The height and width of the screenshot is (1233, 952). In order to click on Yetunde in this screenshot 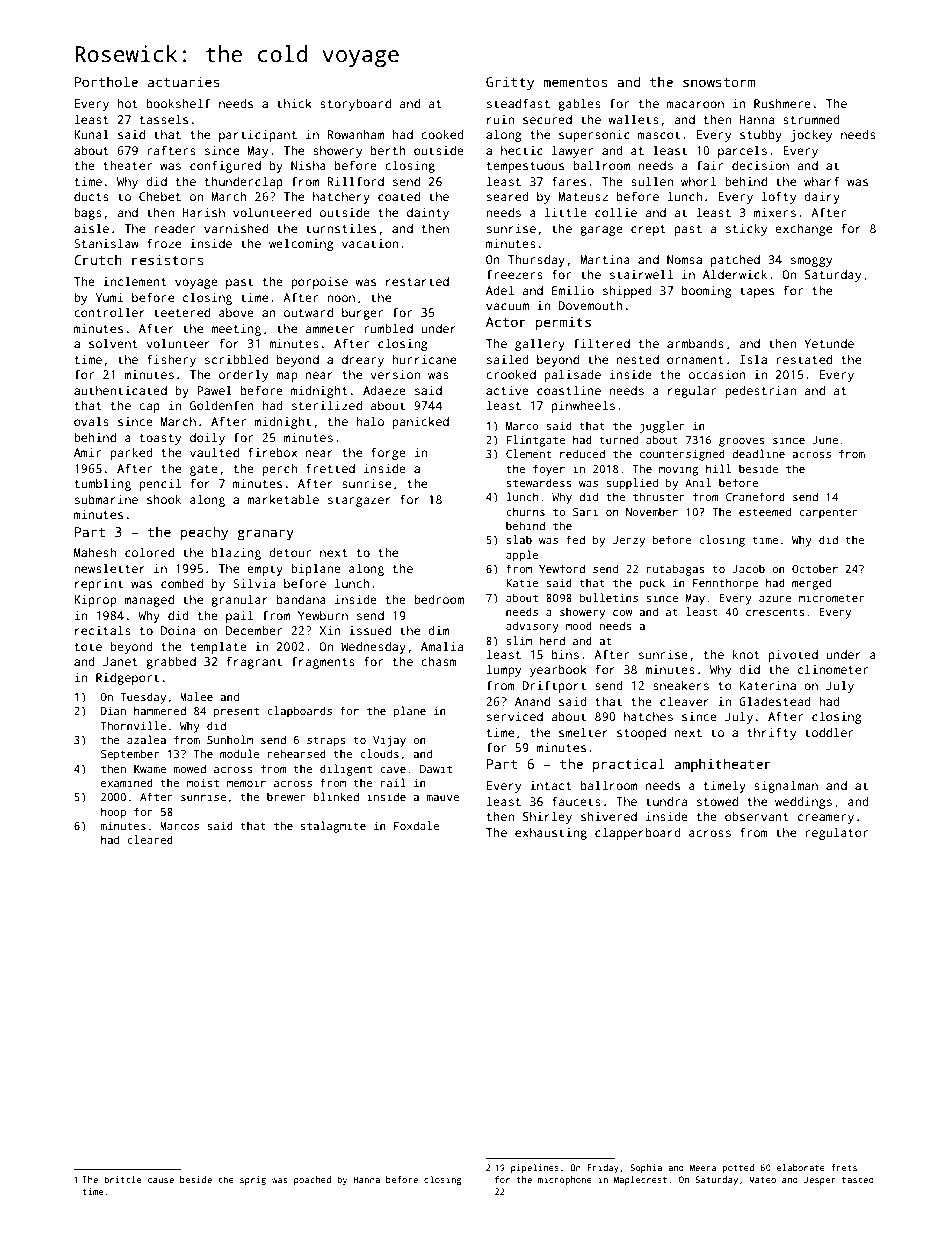, I will do `click(829, 343)`.
